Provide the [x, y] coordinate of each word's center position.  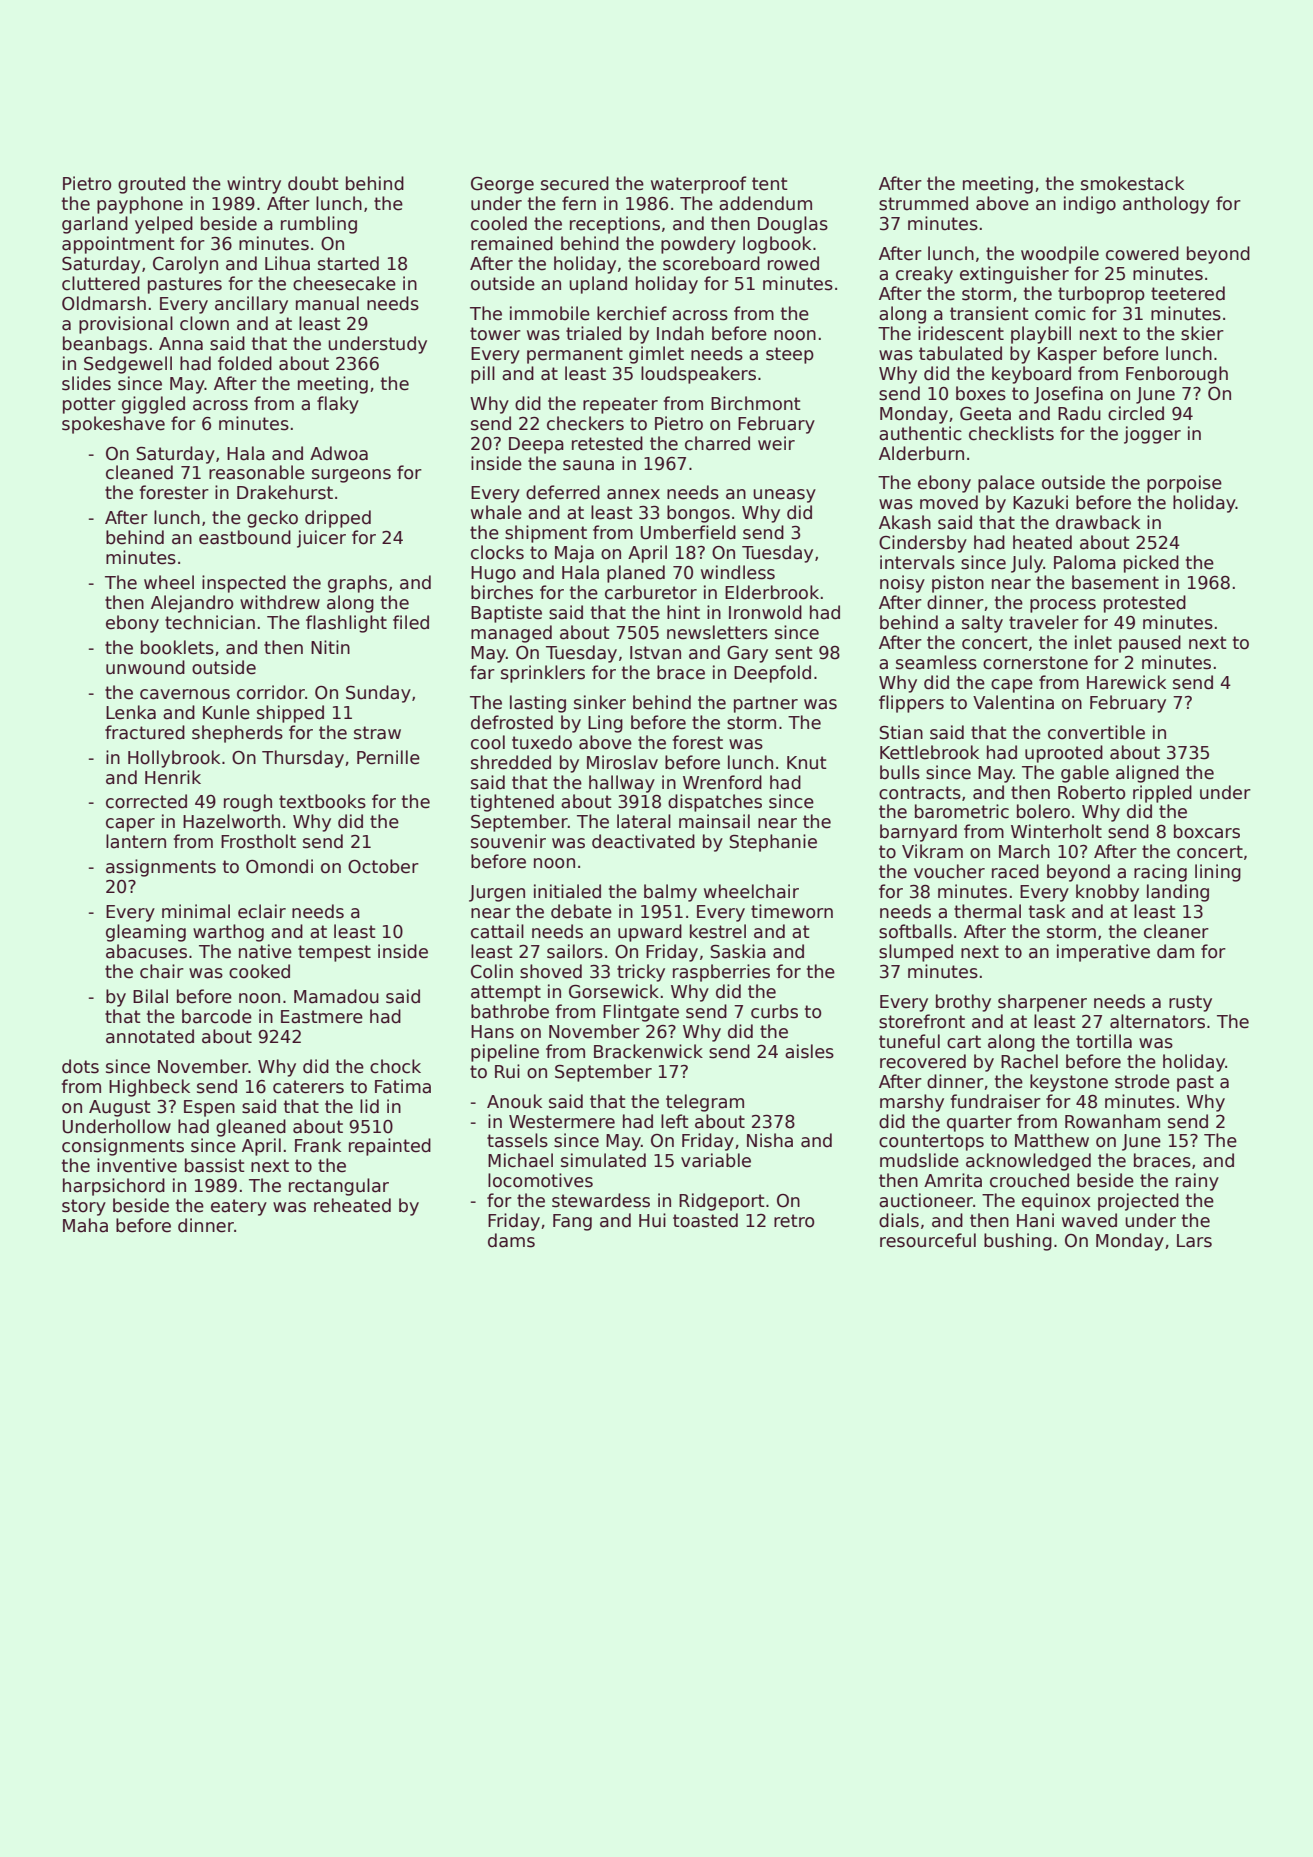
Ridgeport [722, 1202]
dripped [338, 519]
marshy [912, 1103]
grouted [151, 185]
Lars [1194, 1241]
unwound [145, 667]
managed [511, 634]
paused [1150, 644]
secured [575, 183]
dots [80, 1066]
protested [1145, 604]
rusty [1190, 1003]
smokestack [1132, 183]
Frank [318, 1145]
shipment [546, 534]
